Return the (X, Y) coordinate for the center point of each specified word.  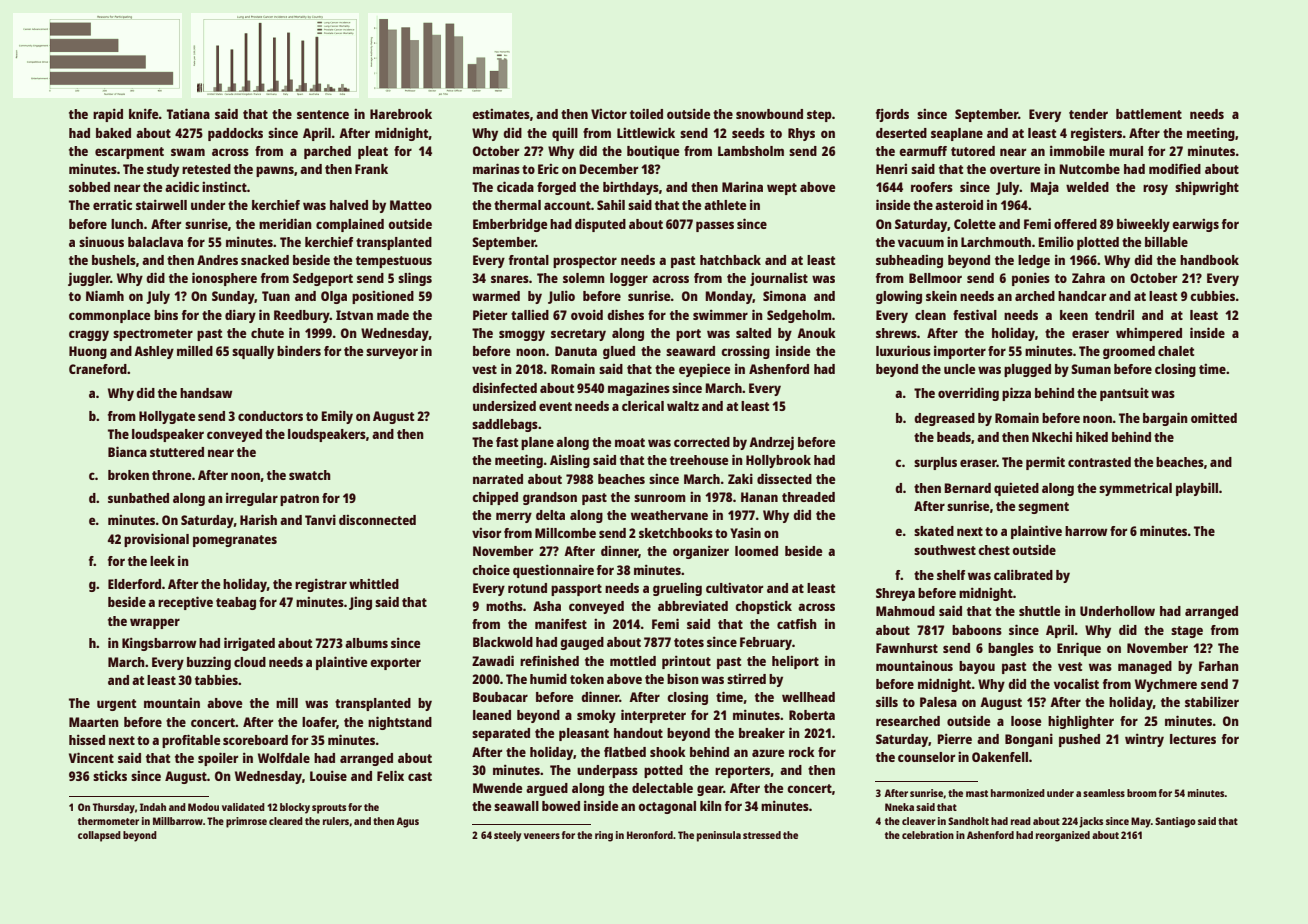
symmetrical (1135, 489)
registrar (321, 585)
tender (1088, 114)
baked (113, 133)
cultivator (734, 588)
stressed (762, 835)
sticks (110, 775)
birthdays (631, 188)
